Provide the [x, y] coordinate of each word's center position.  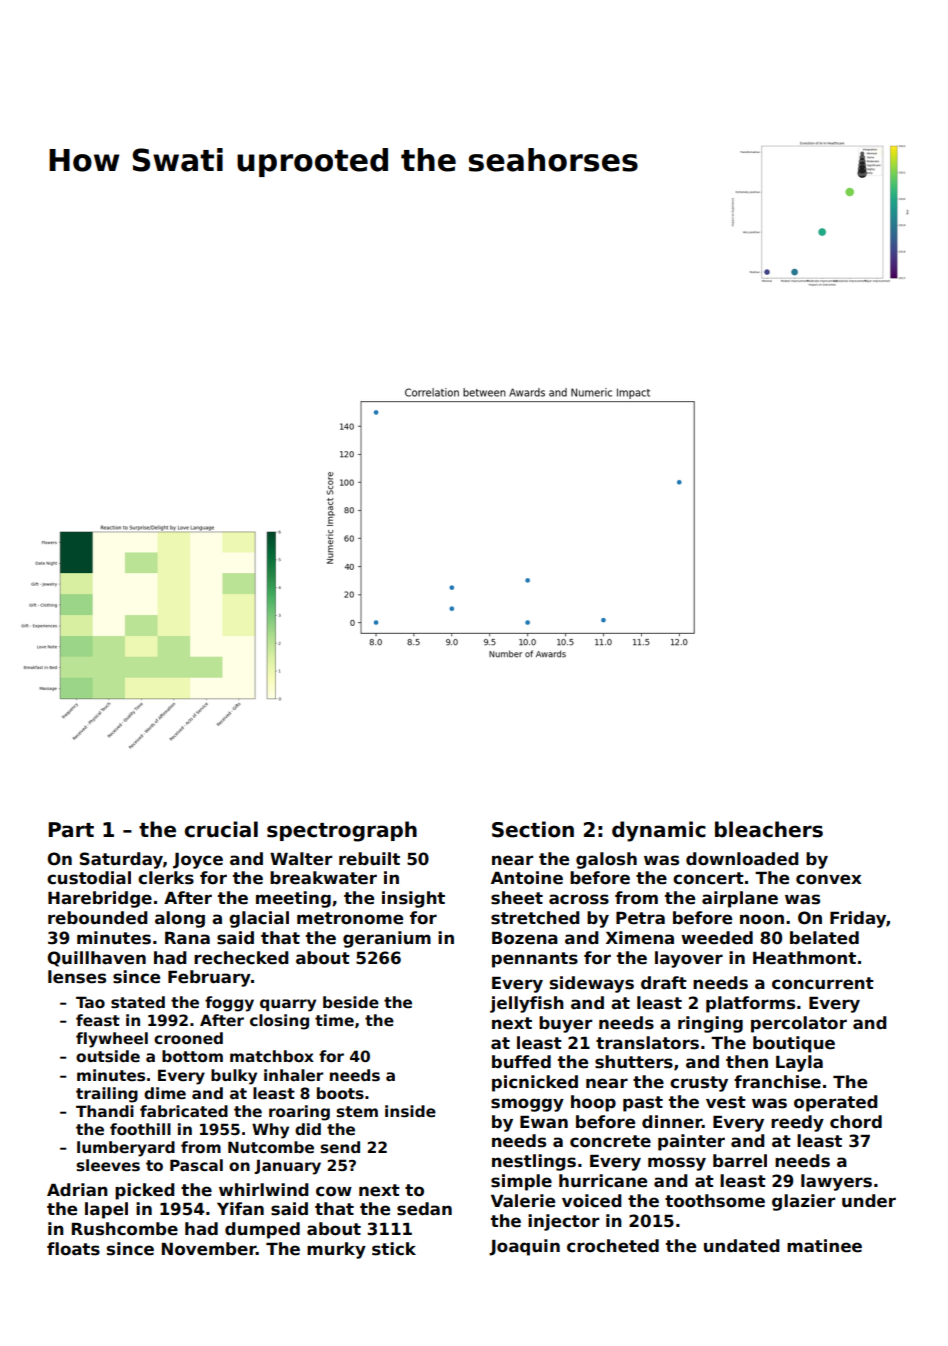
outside [108, 1056]
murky [336, 1250]
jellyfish [527, 1004]
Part [71, 830]
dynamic [659, 831]
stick [394, 1249]
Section [533, 829]
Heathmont [804, 958]
